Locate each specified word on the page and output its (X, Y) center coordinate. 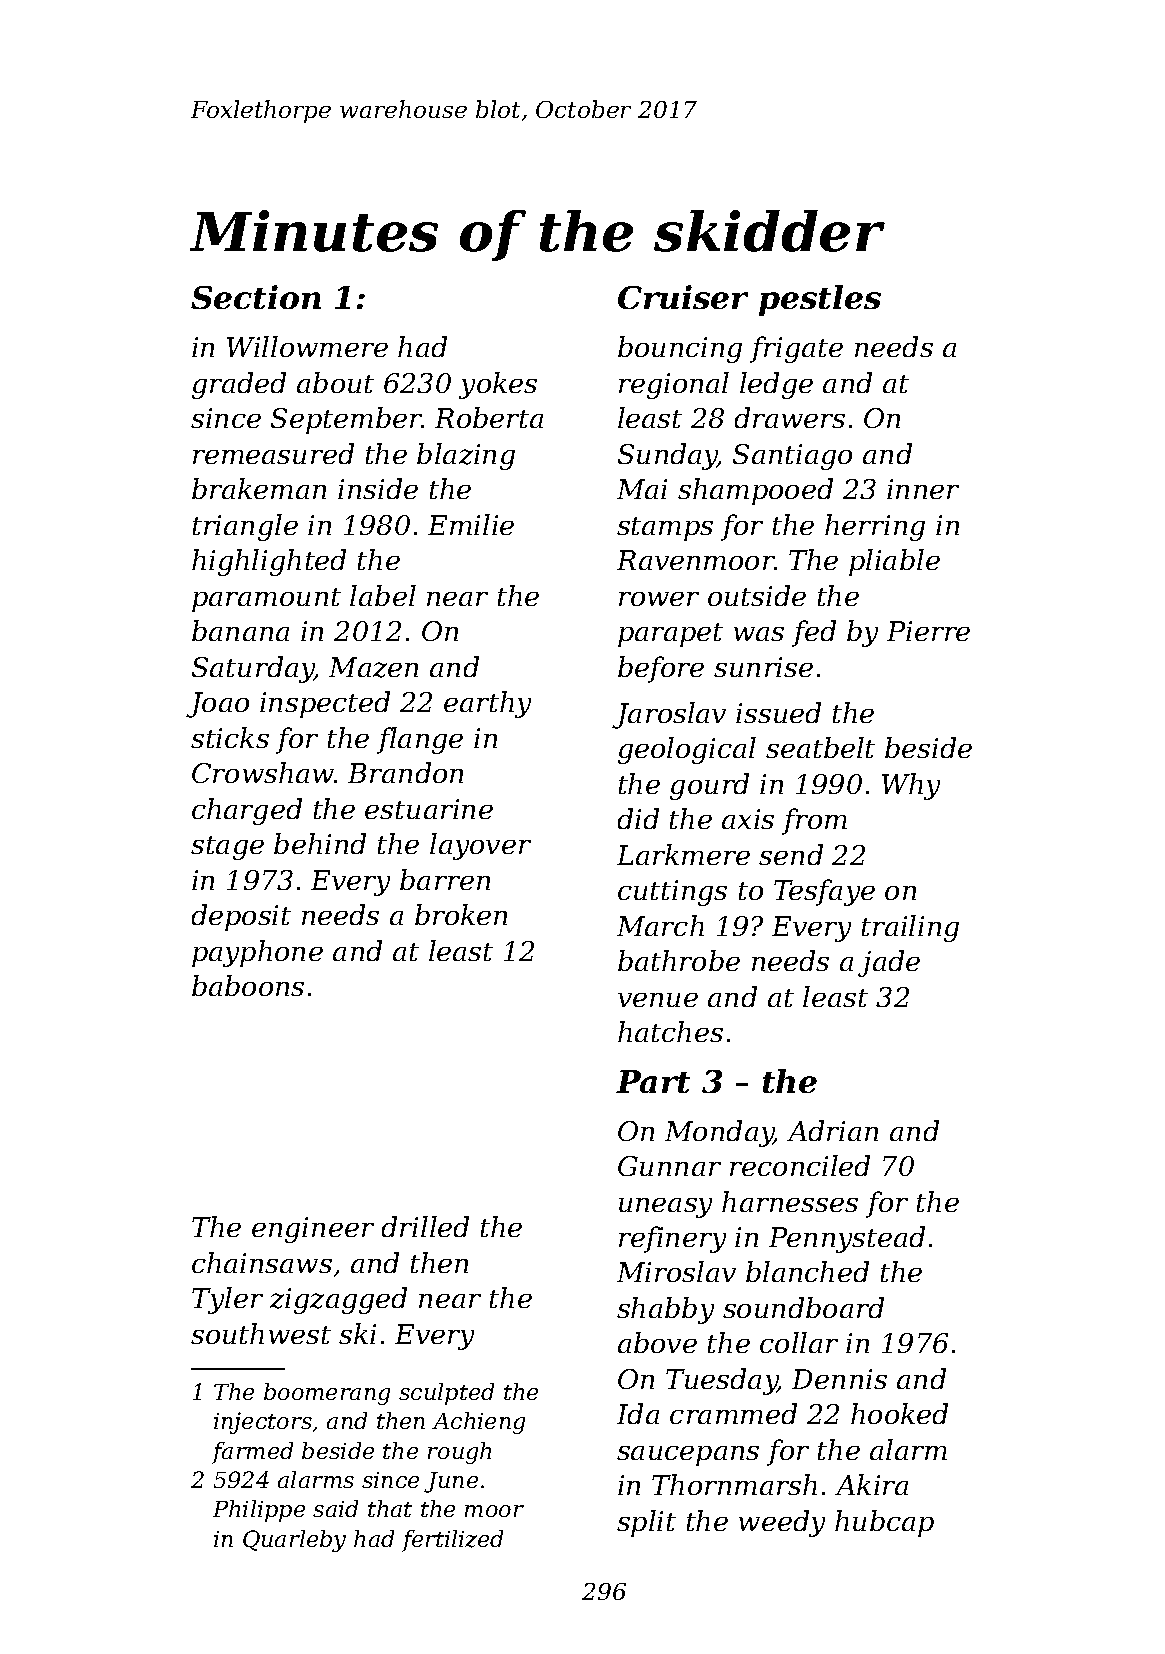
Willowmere (307, 346)
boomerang (327, 1394)
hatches (670, 1031)
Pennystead (847, 1239)
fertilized (452, 1541)
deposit (241, 917)
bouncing (680, 349)
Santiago (792, 457)
